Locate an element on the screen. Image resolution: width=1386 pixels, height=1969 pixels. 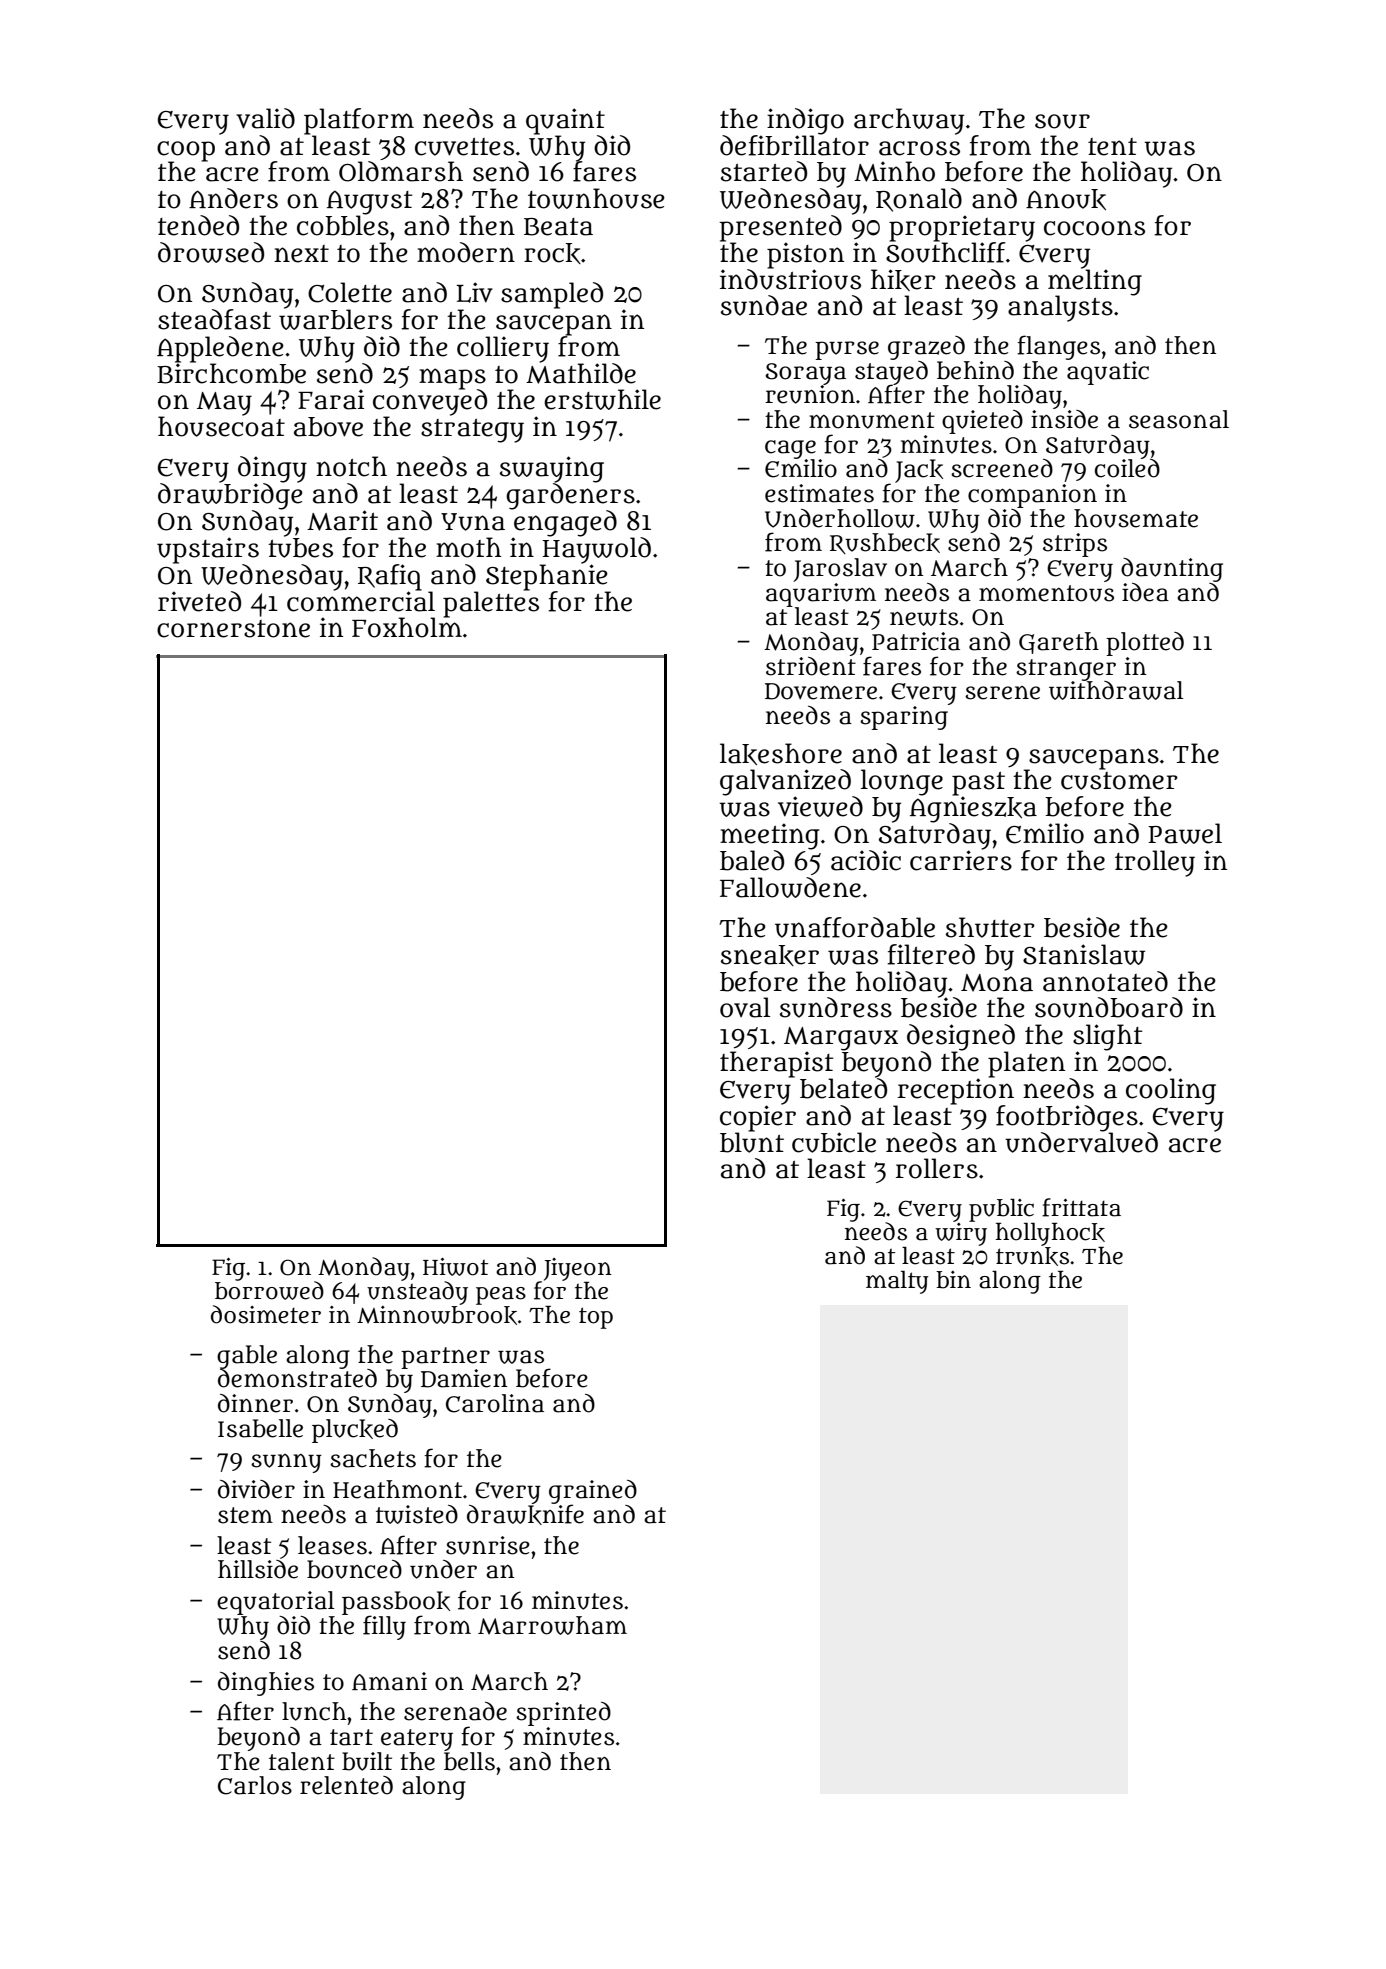
coop is located at coordinates (186, 151).
